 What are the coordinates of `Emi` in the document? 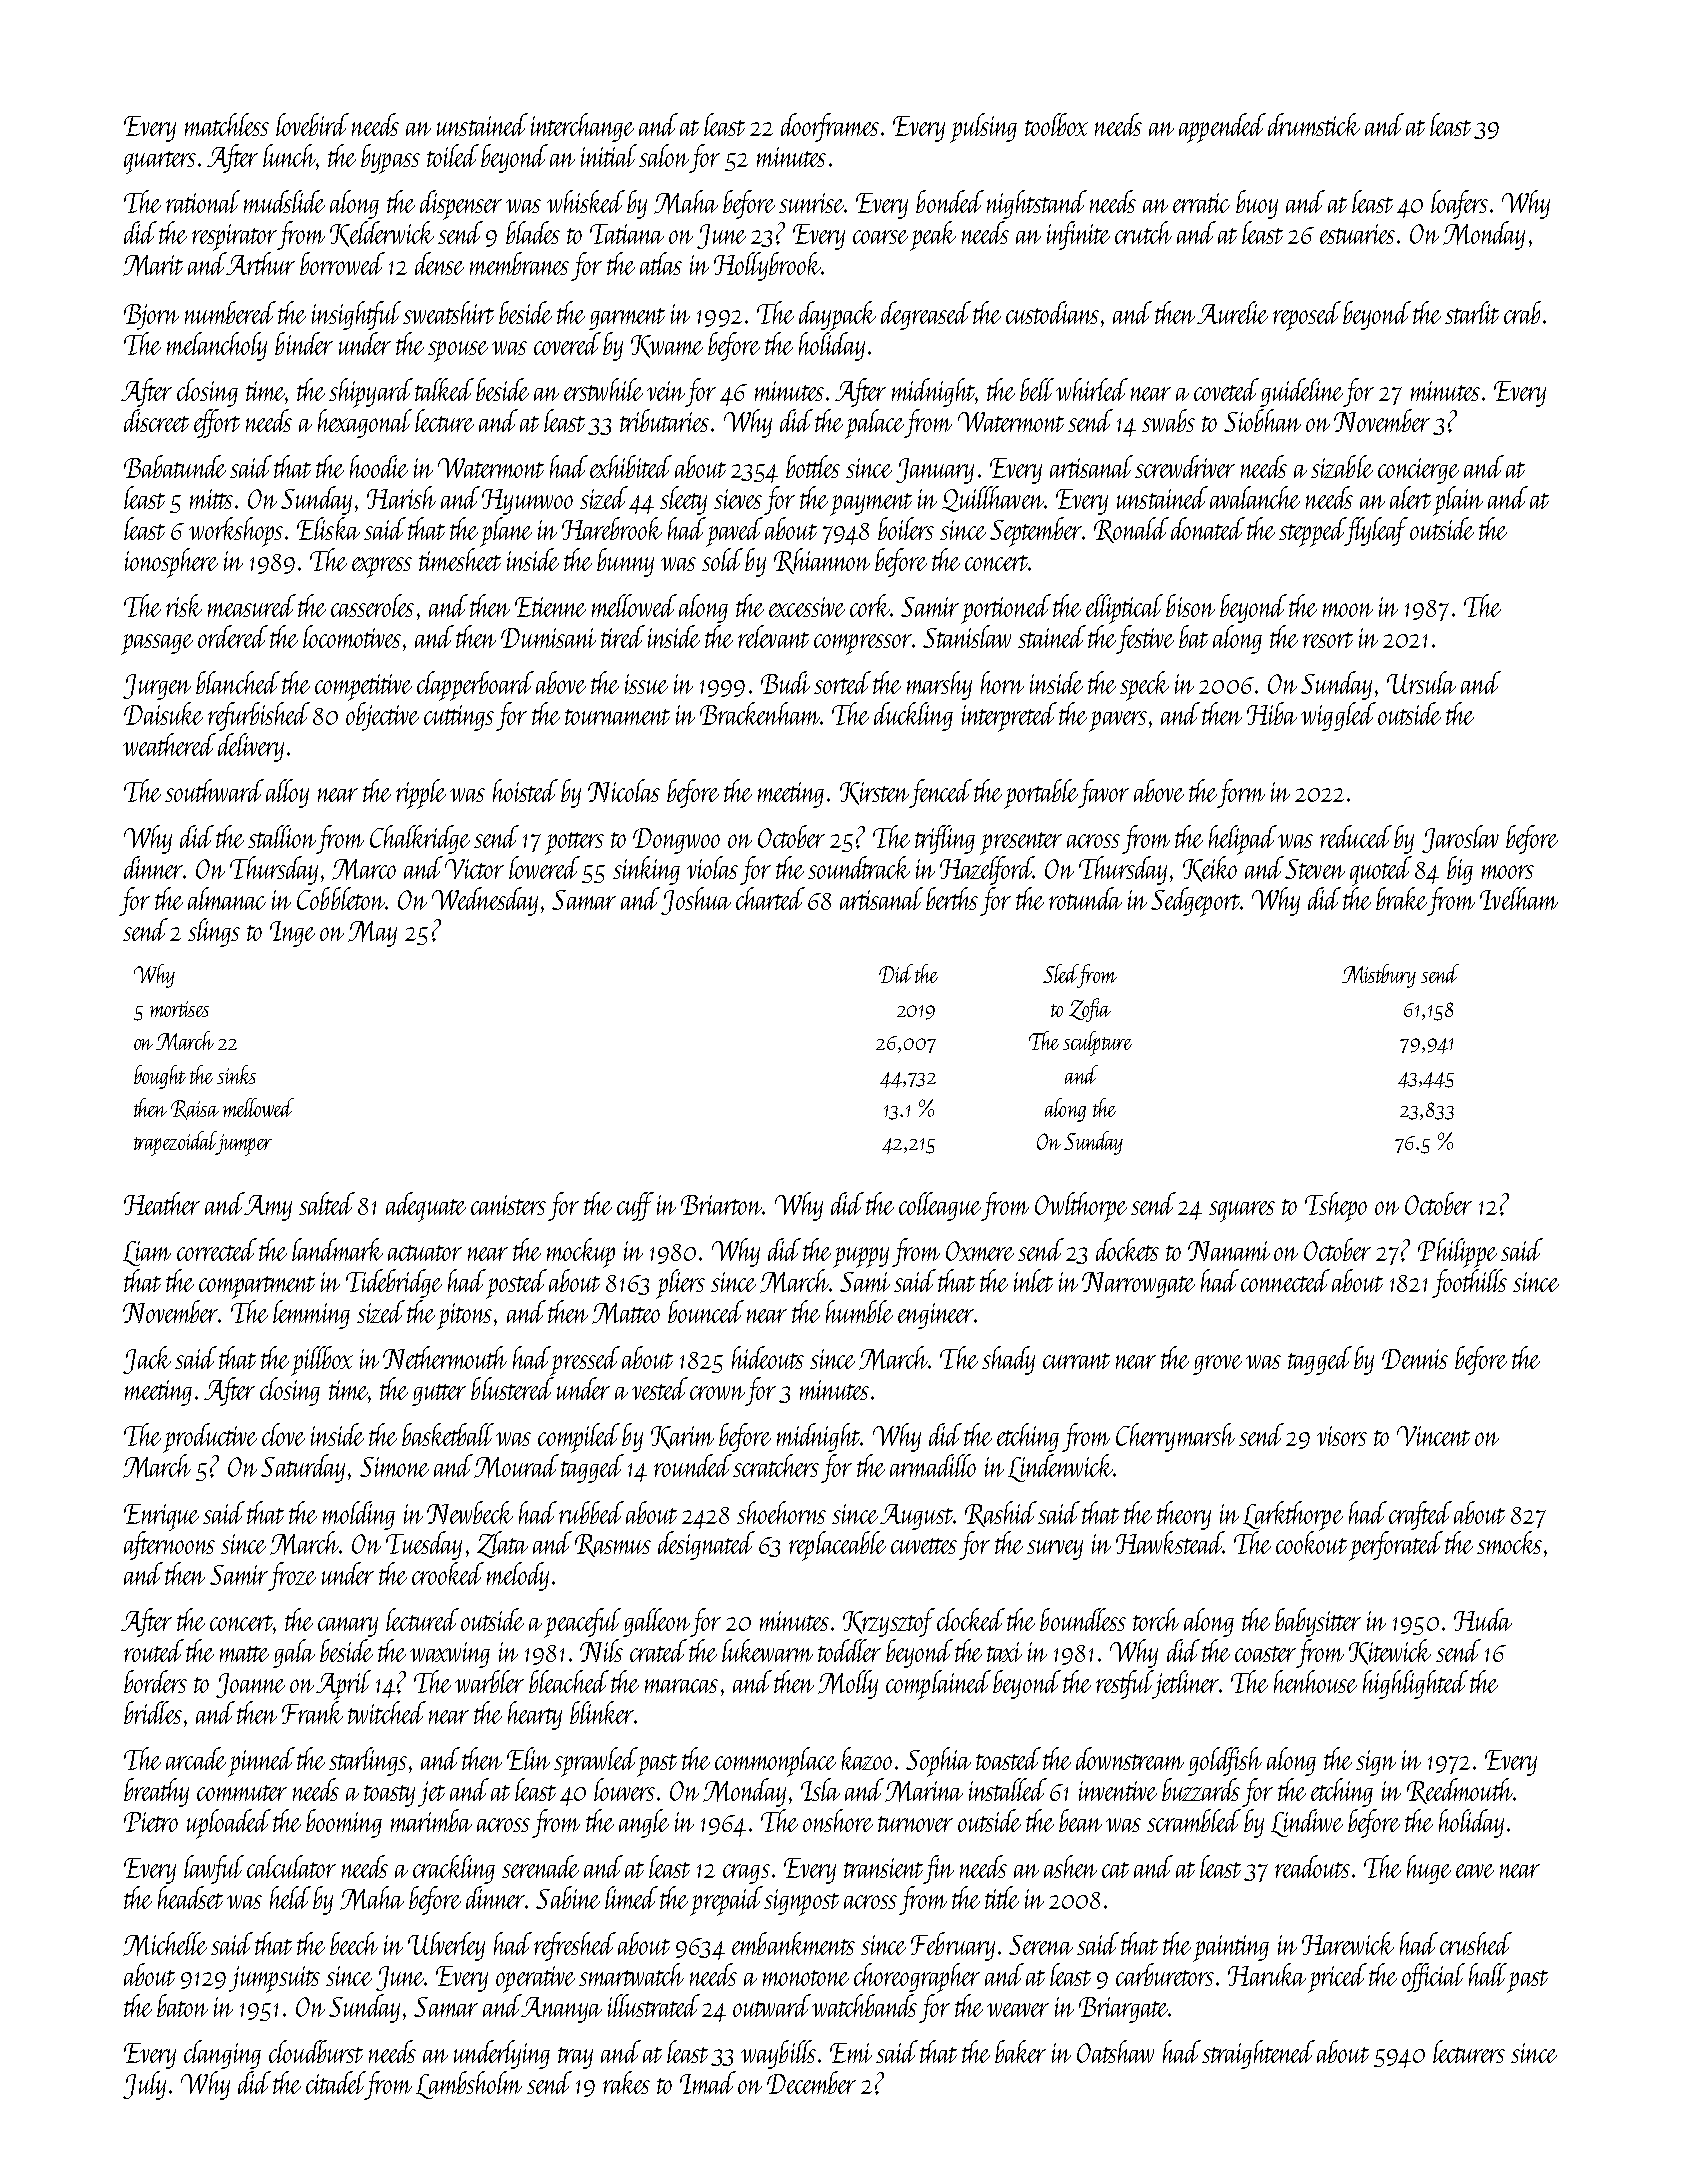 It's located at (851, 2053).
